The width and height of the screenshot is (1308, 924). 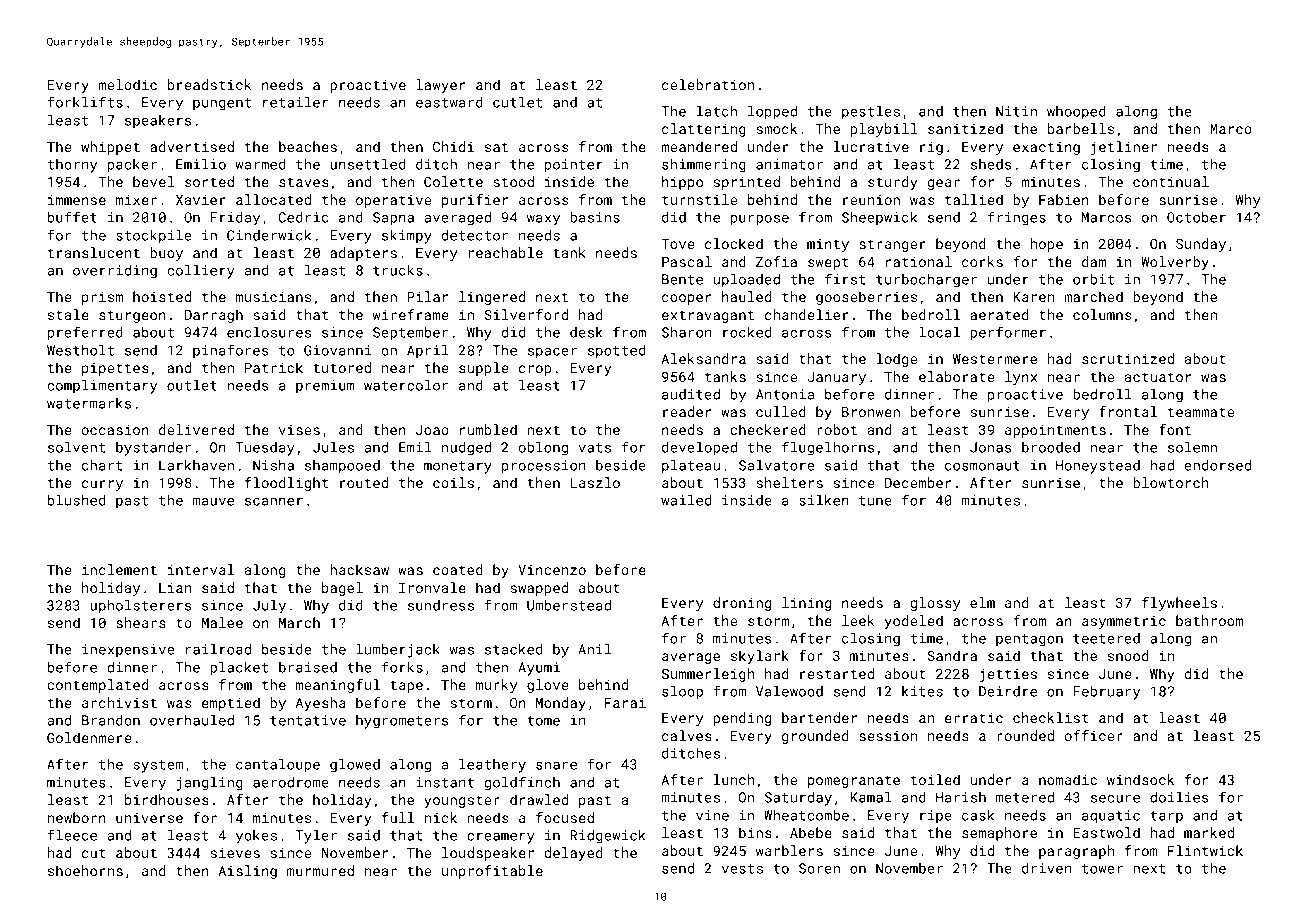 I want to click on marked, so click(x=1209, y=832).
